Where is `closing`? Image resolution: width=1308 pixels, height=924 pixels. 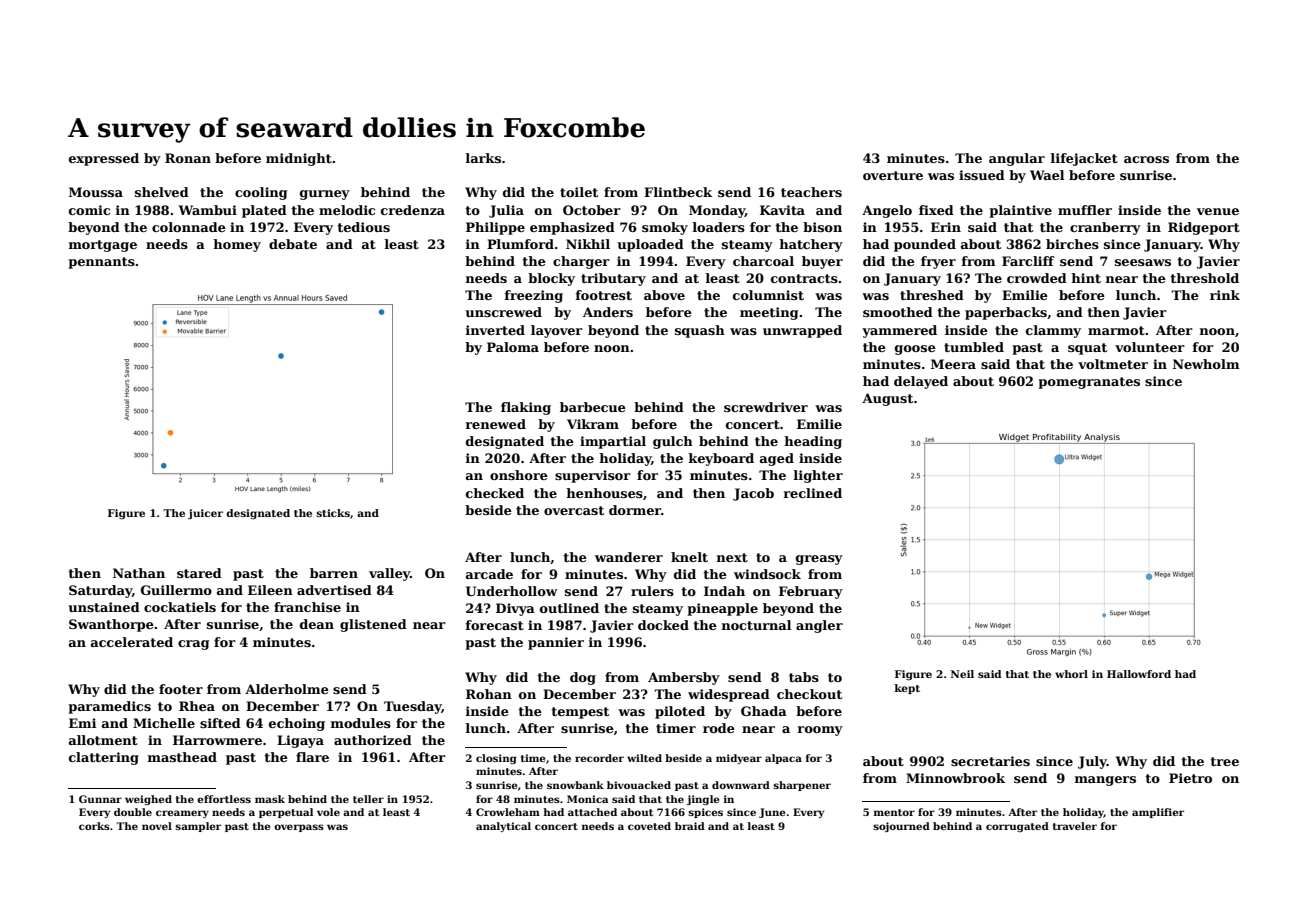 closing is located at coordinates (496, 759).
